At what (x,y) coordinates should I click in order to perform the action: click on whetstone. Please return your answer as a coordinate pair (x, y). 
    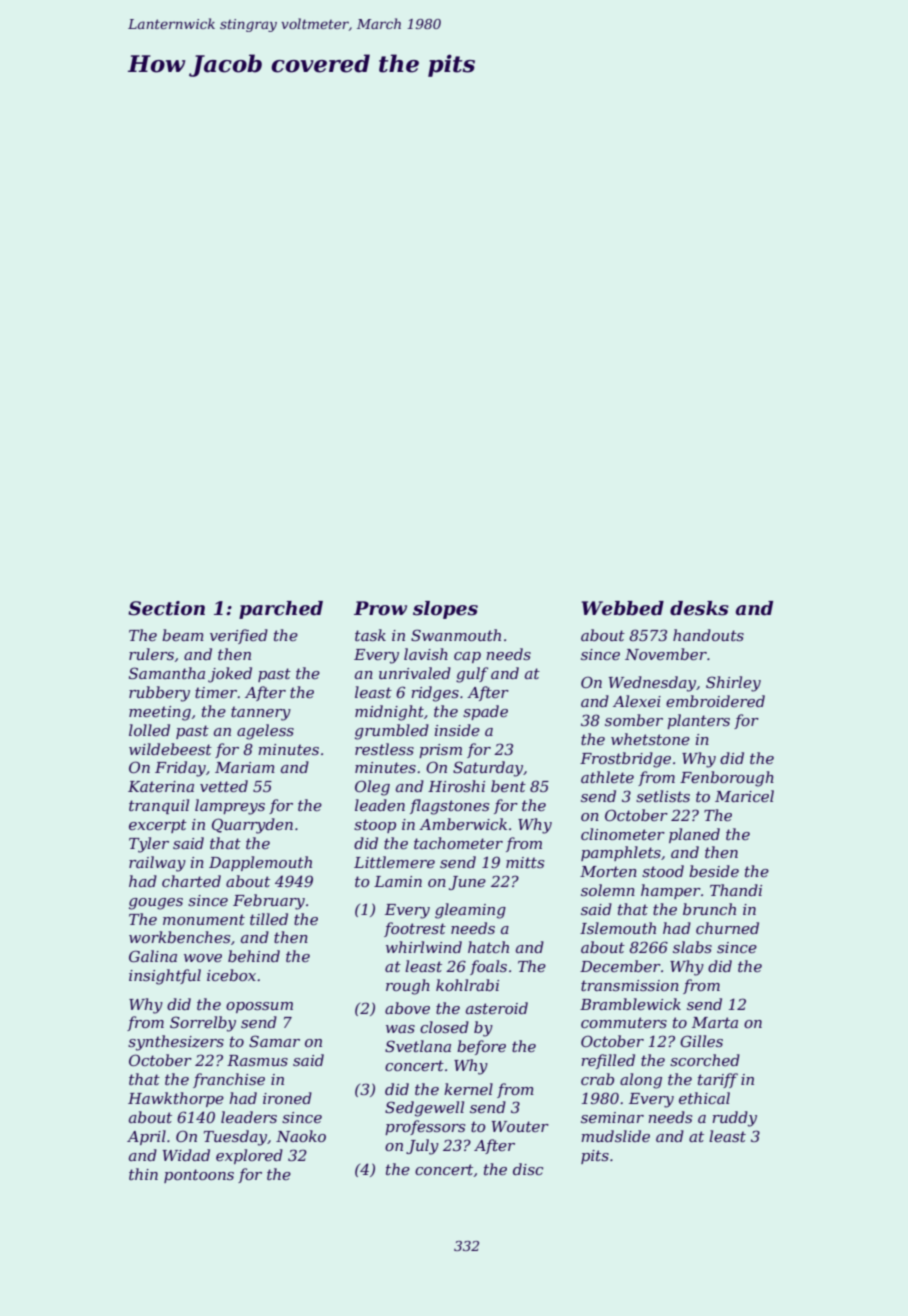
    Looking at the image, I should click on (650, 739).
